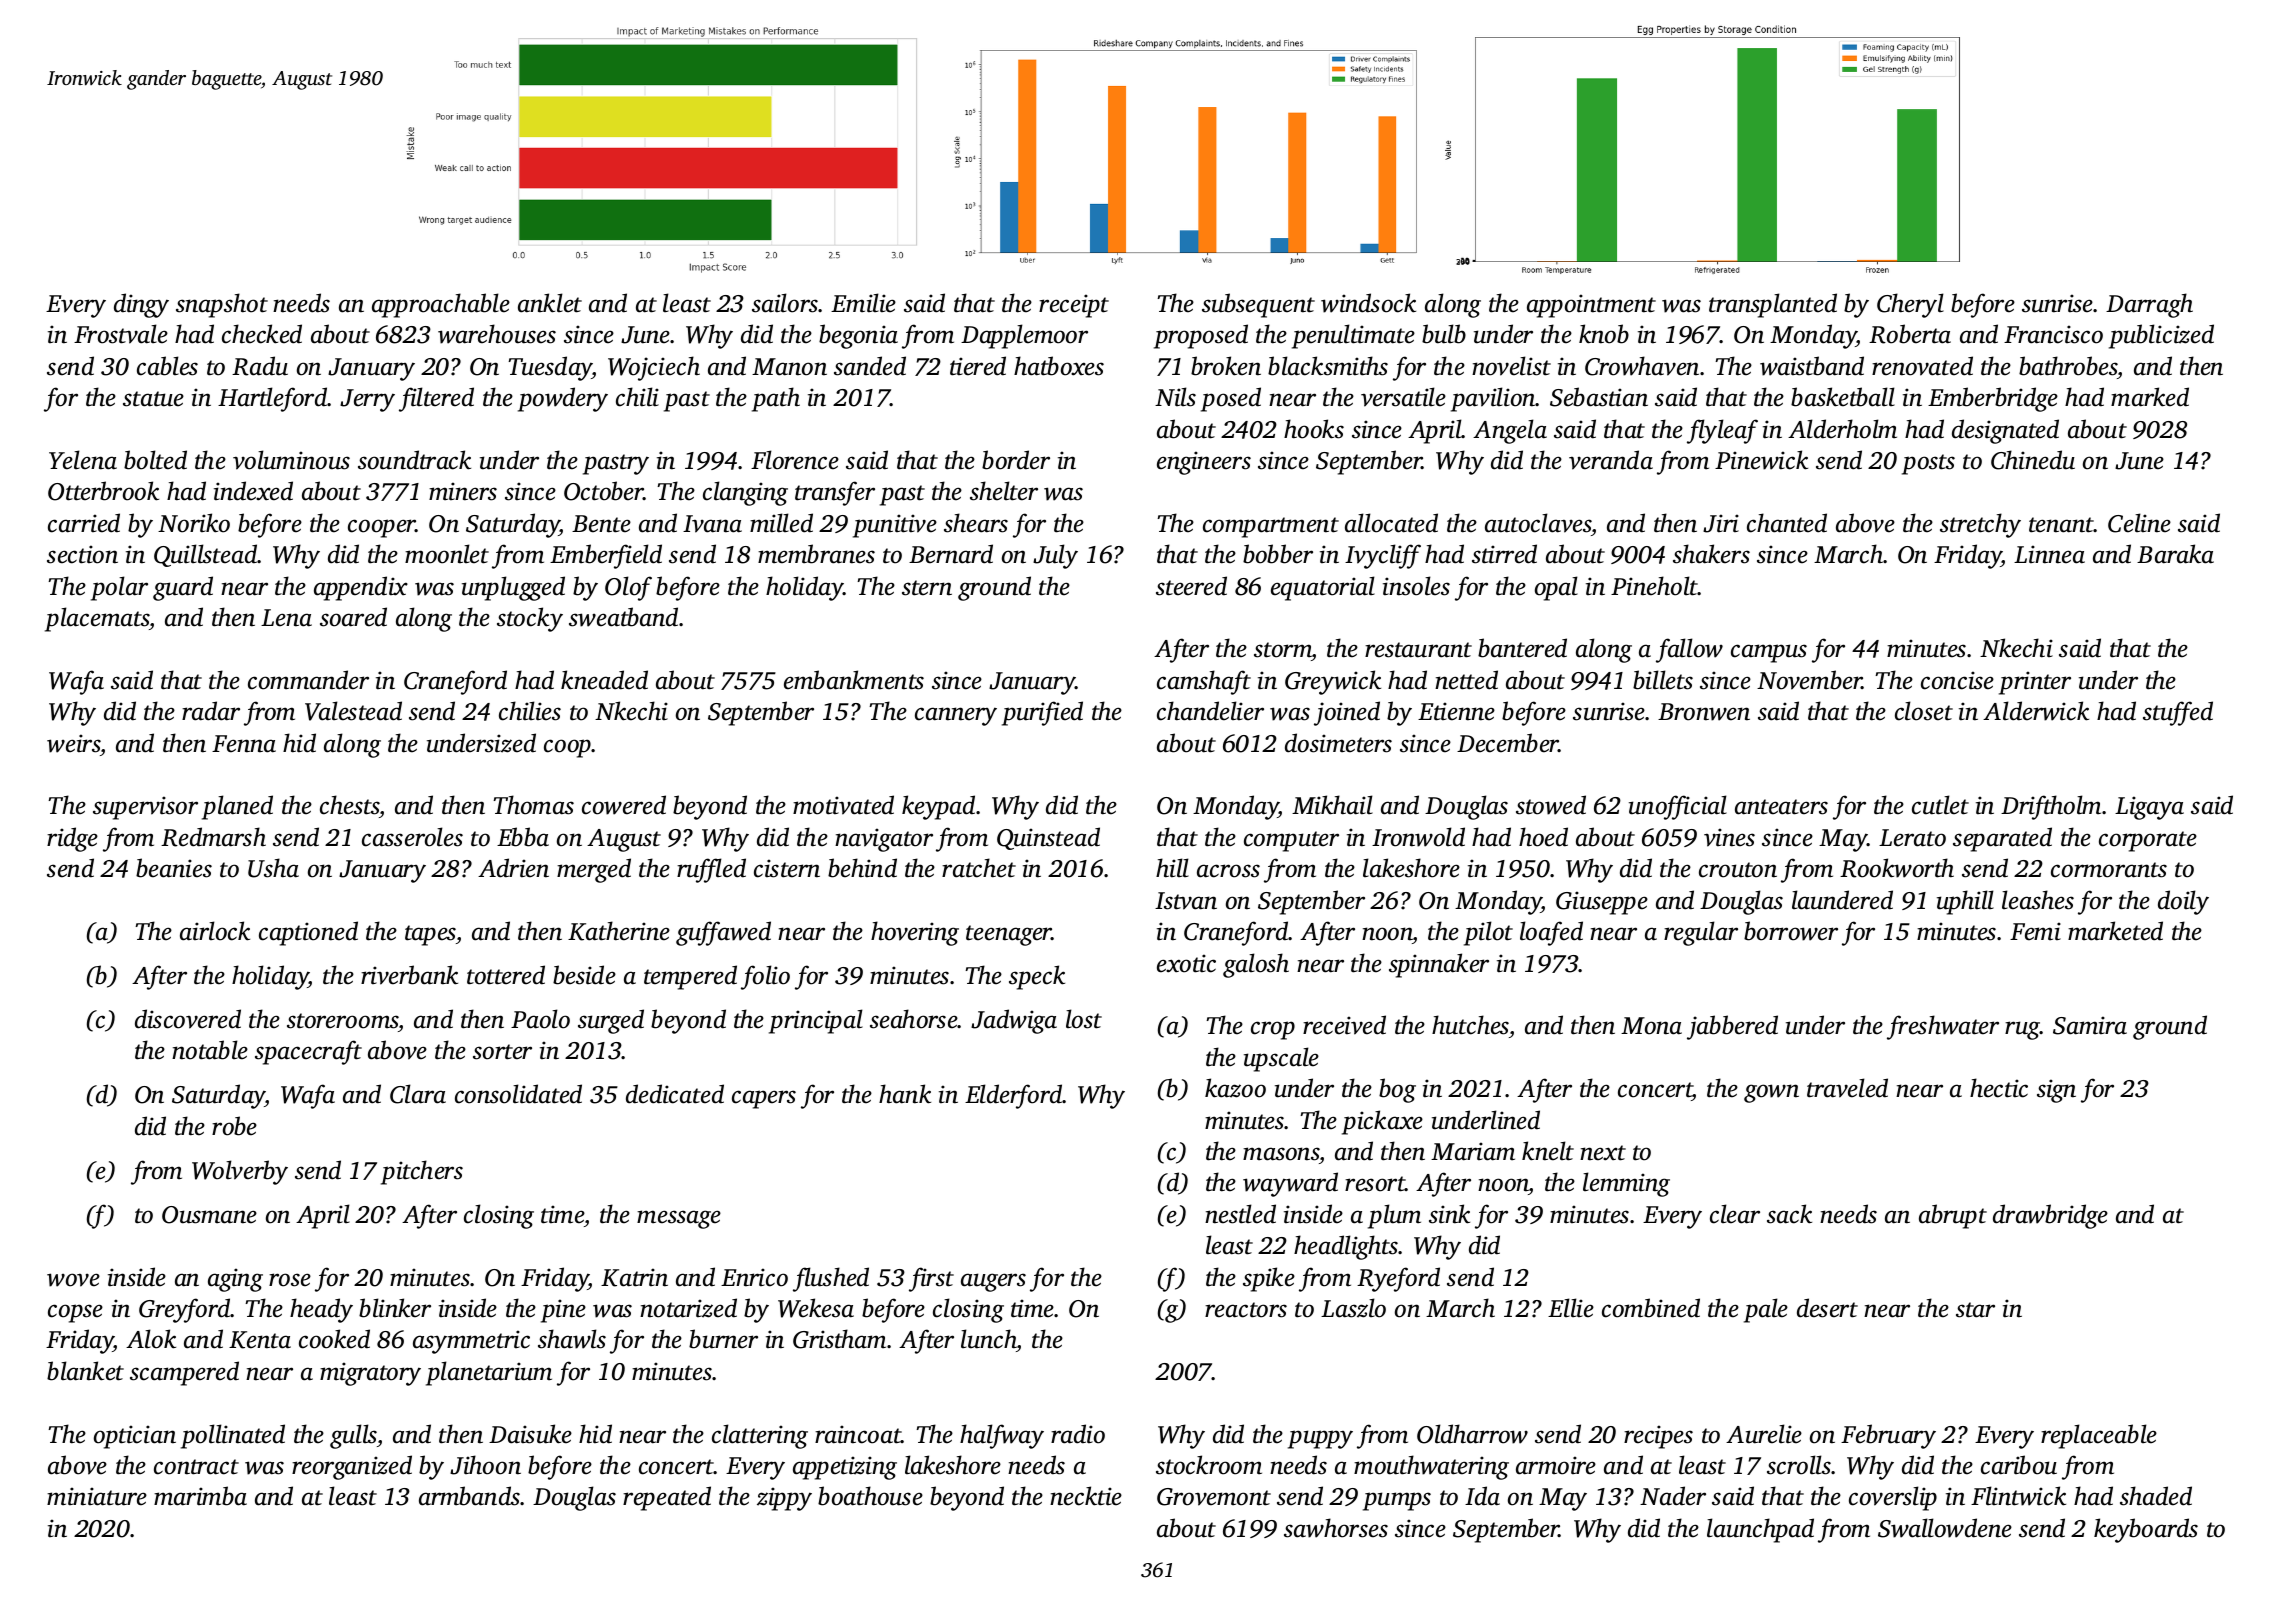 This page has width=2282, height=1614. I want to click on camshaft, so click(1204, 682).
